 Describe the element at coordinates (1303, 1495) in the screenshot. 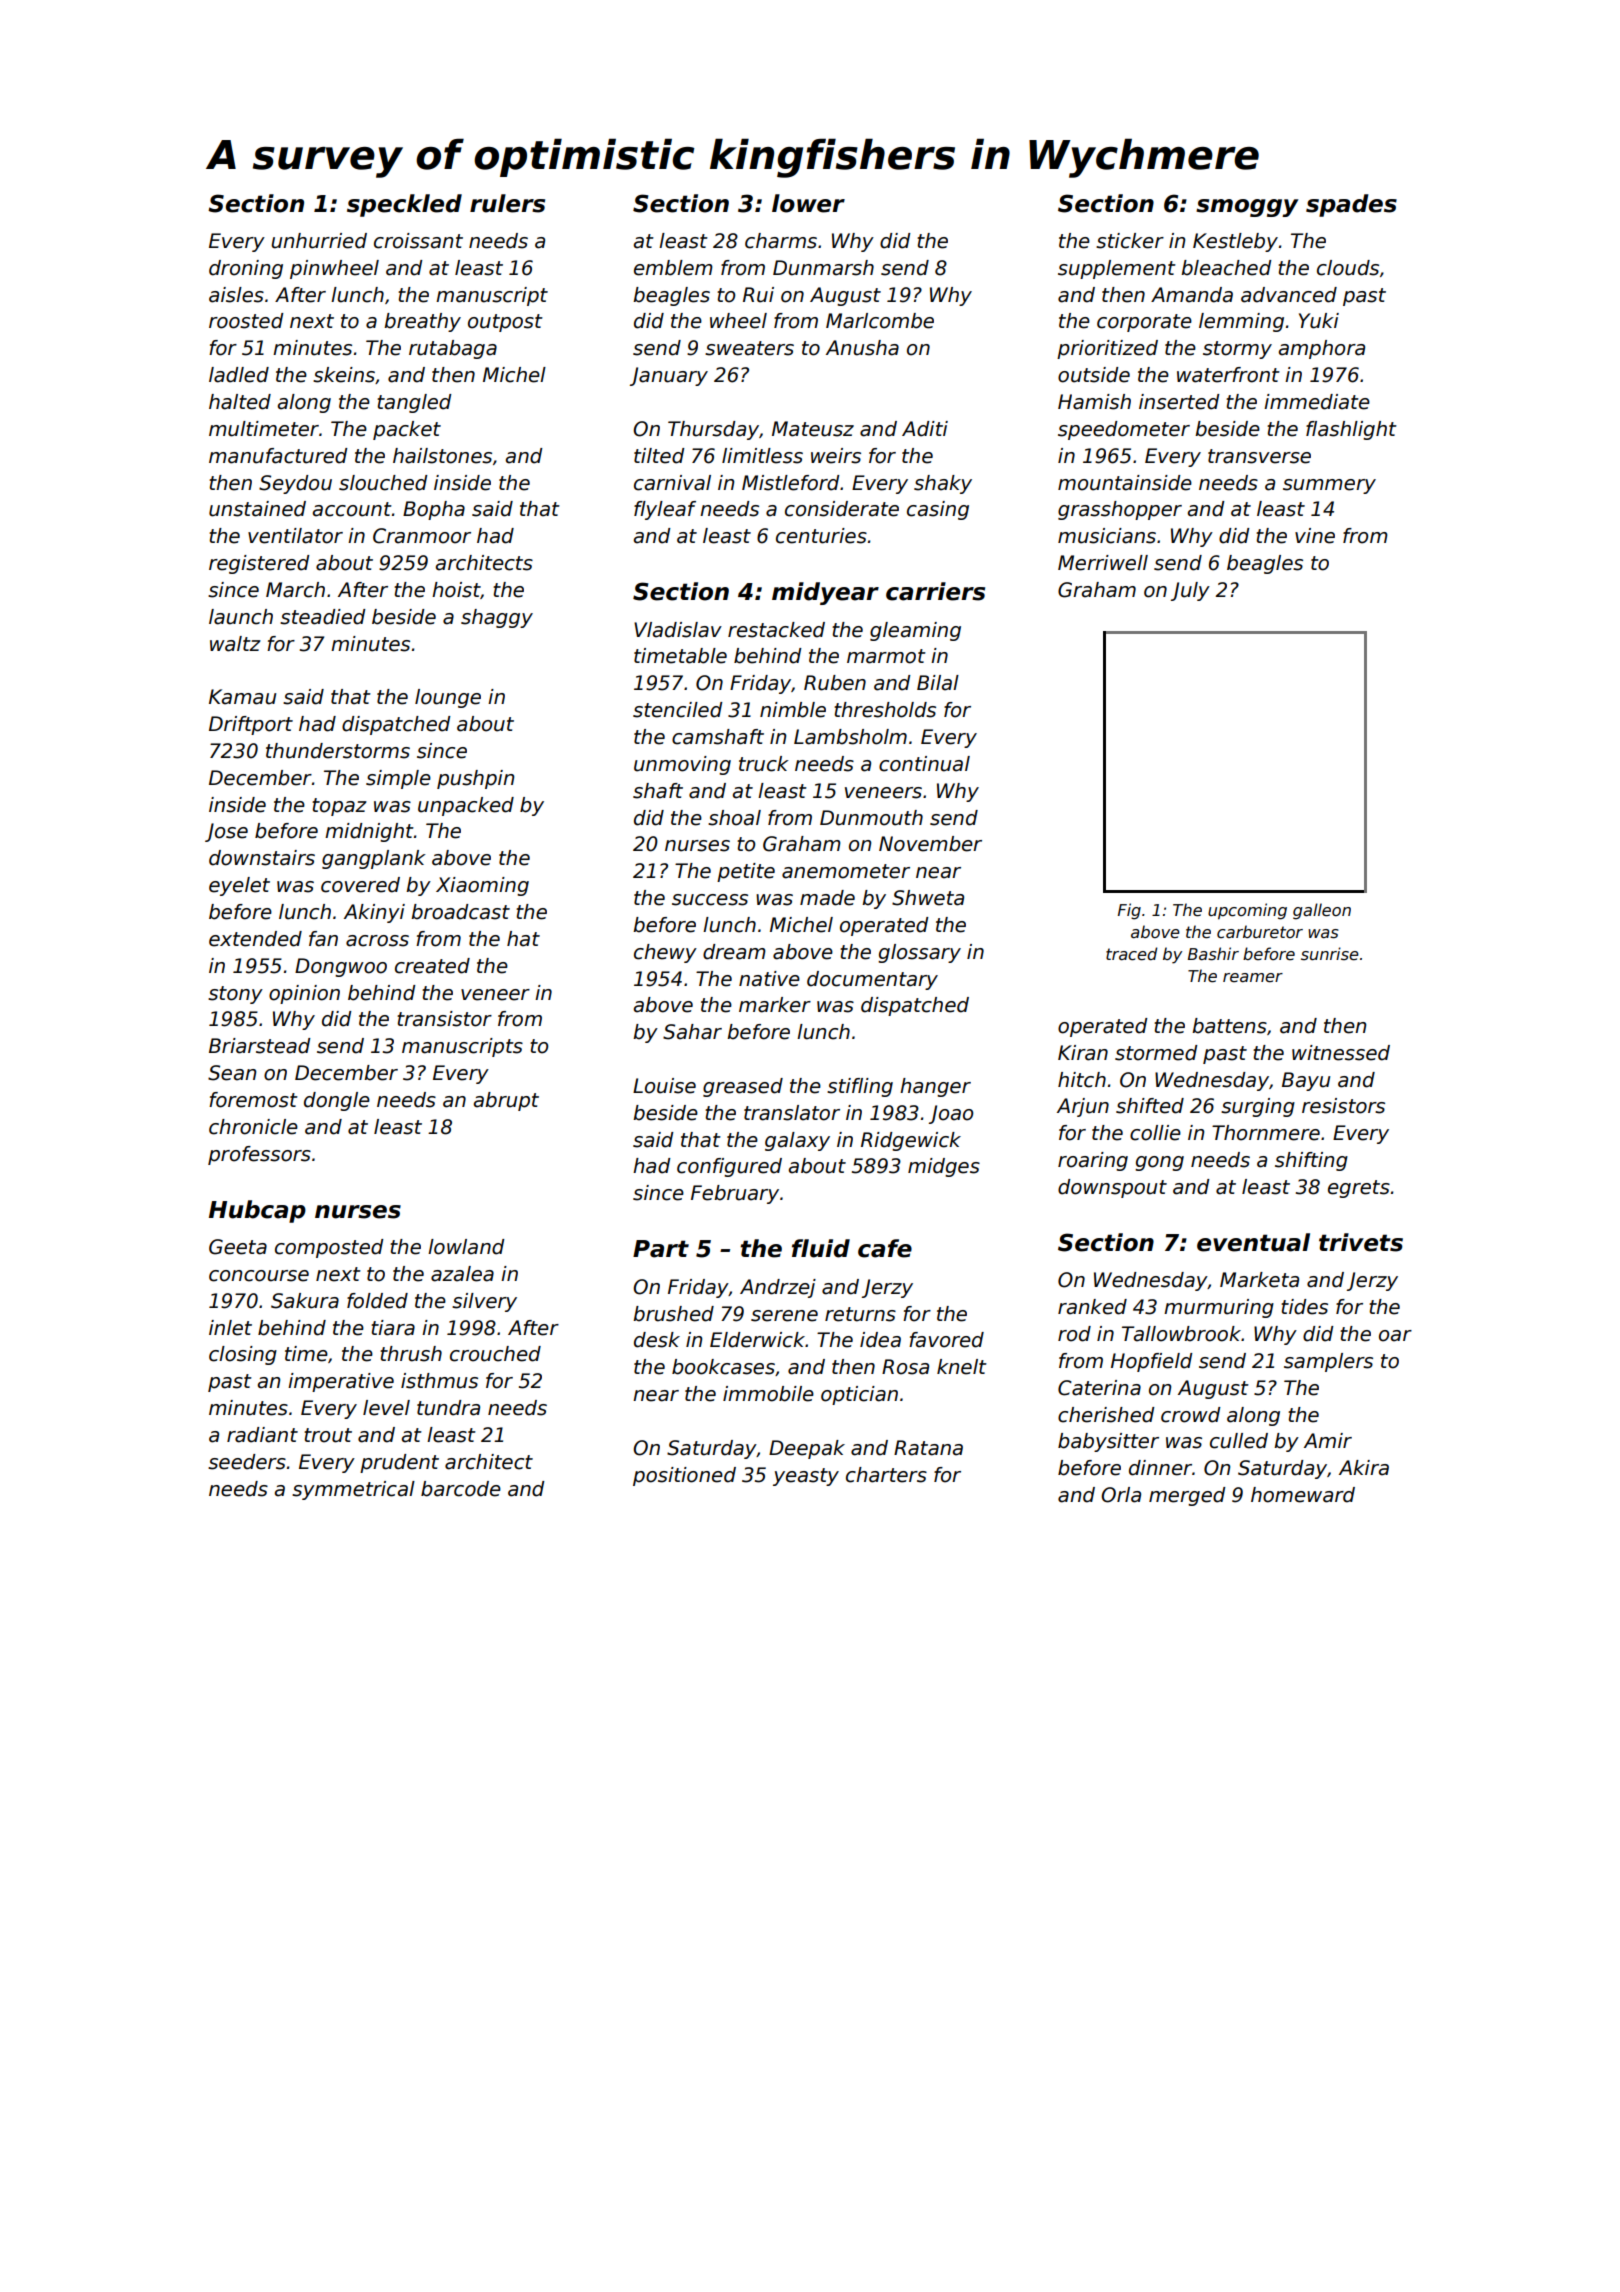

I see `homeward` at that location.
